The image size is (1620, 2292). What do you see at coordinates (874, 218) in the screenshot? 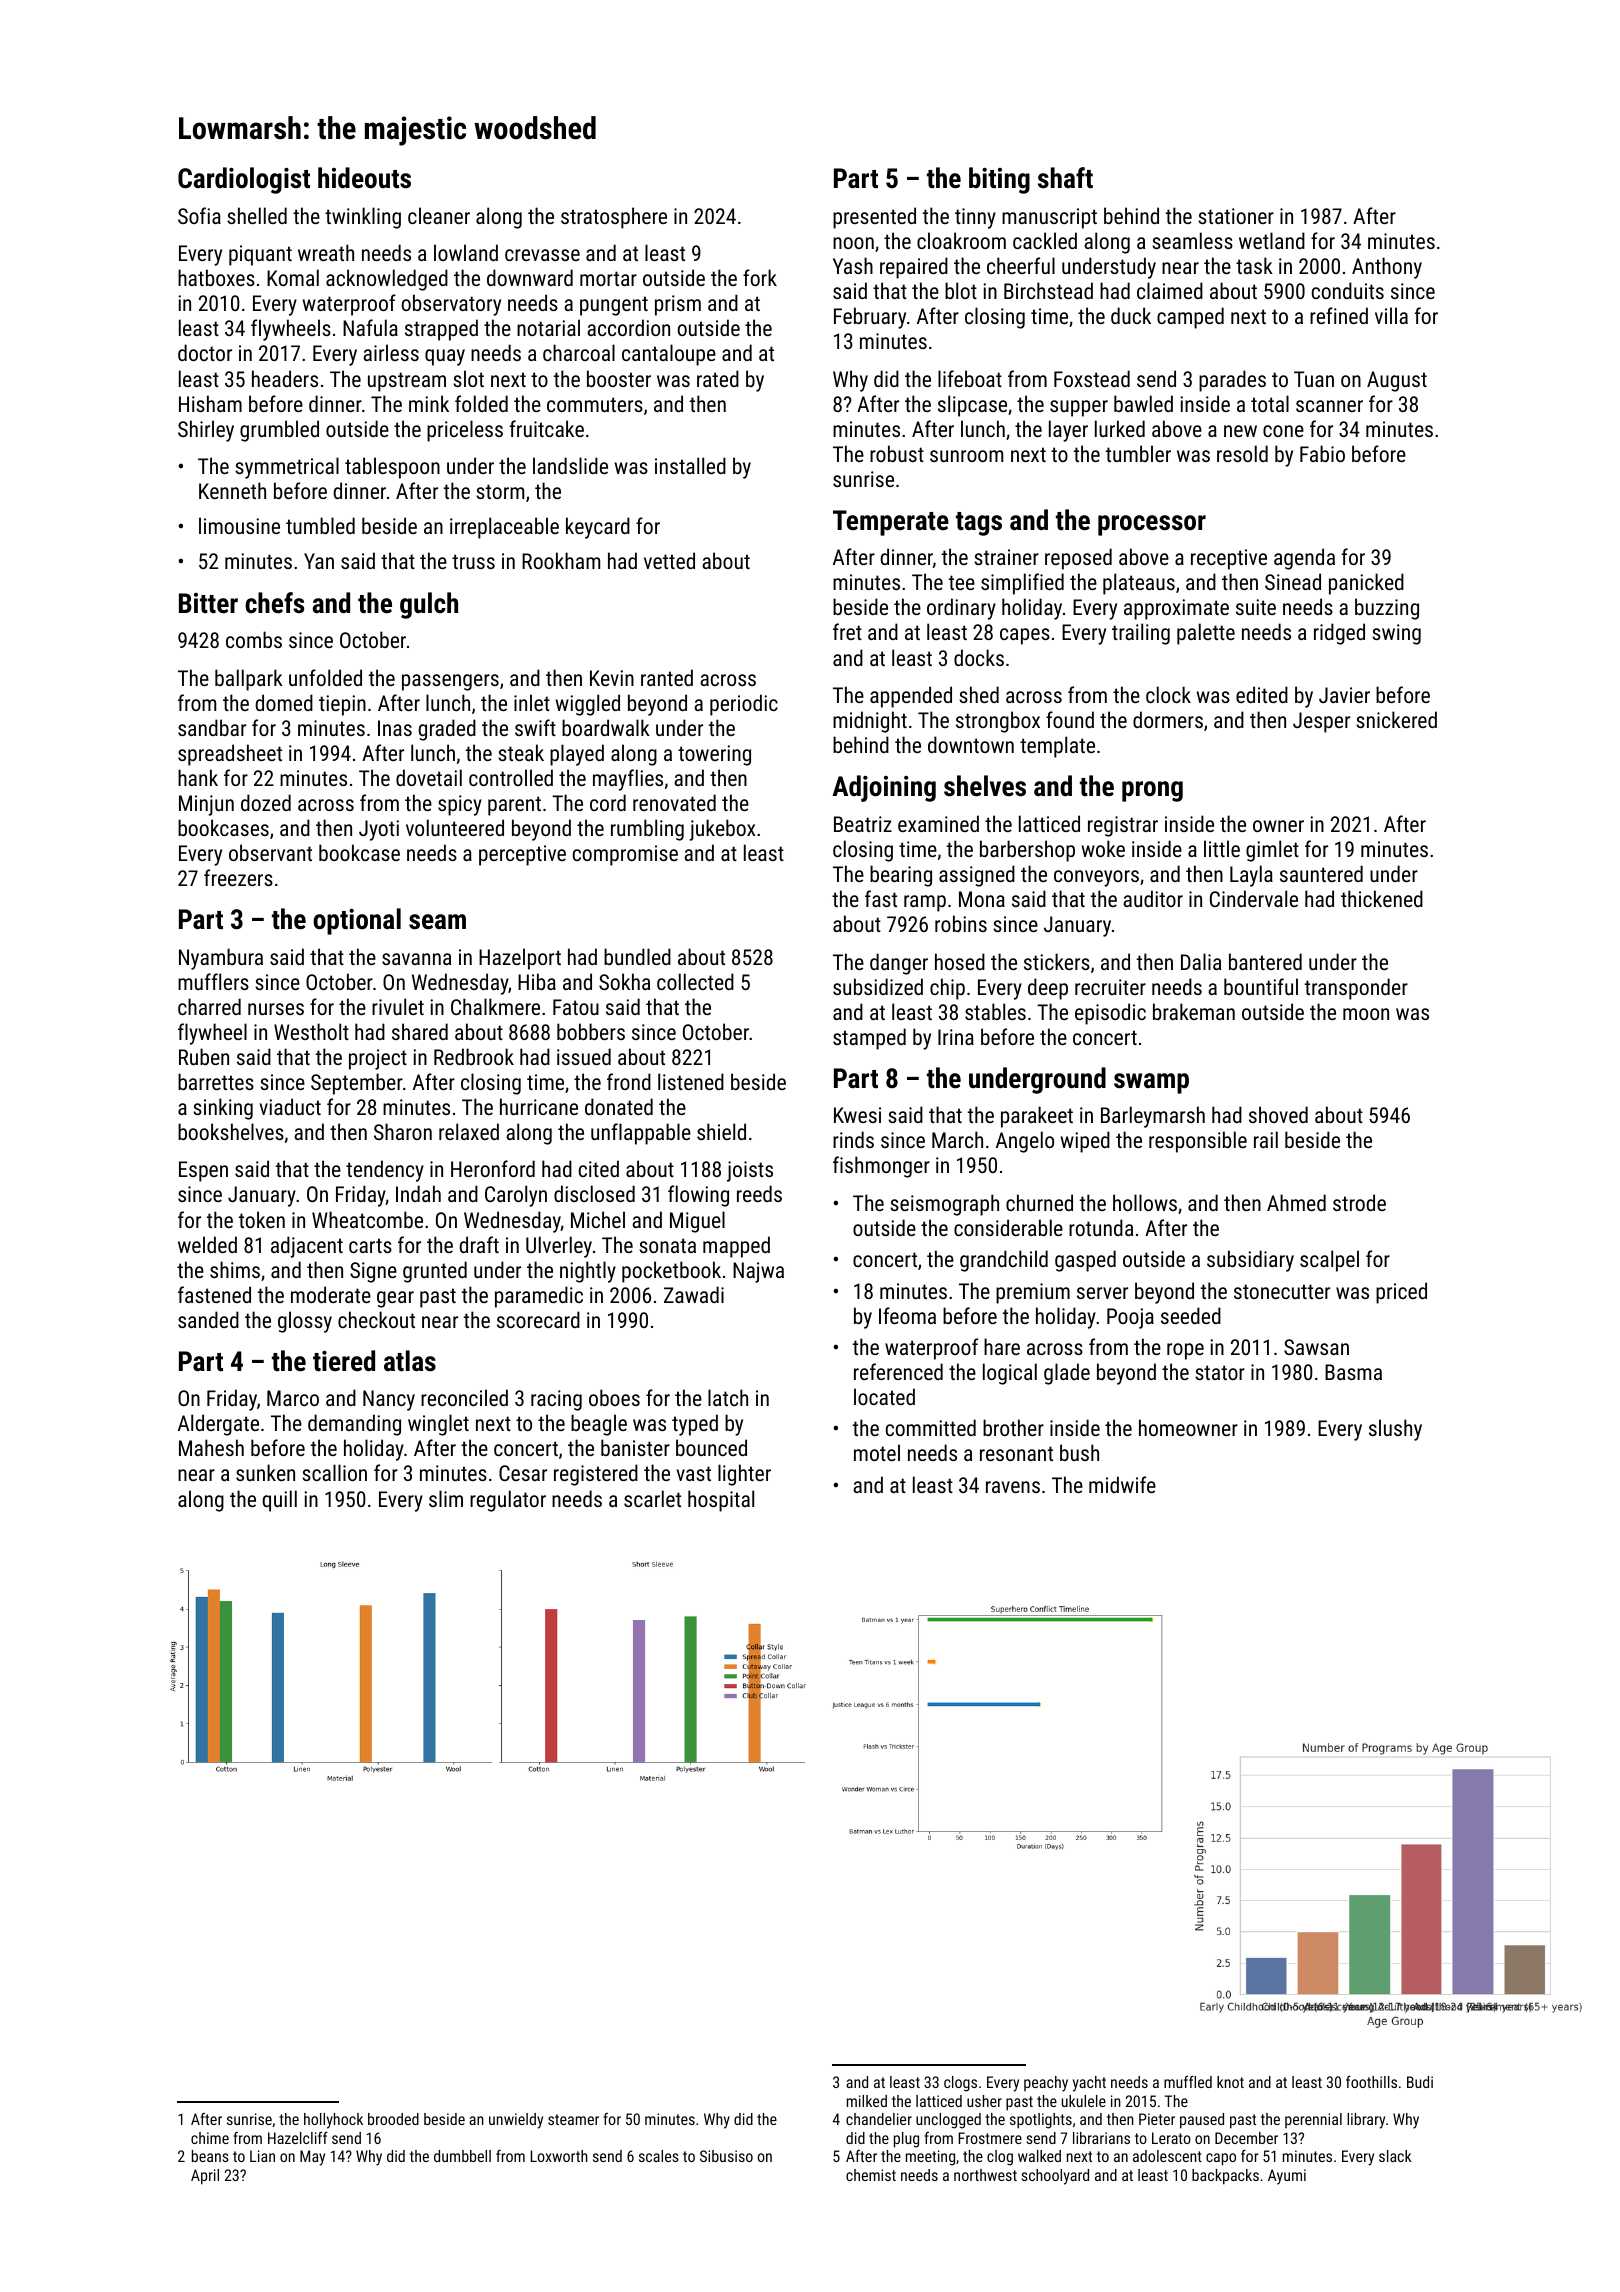
I see `presented` at bounding box center [874, 218].
